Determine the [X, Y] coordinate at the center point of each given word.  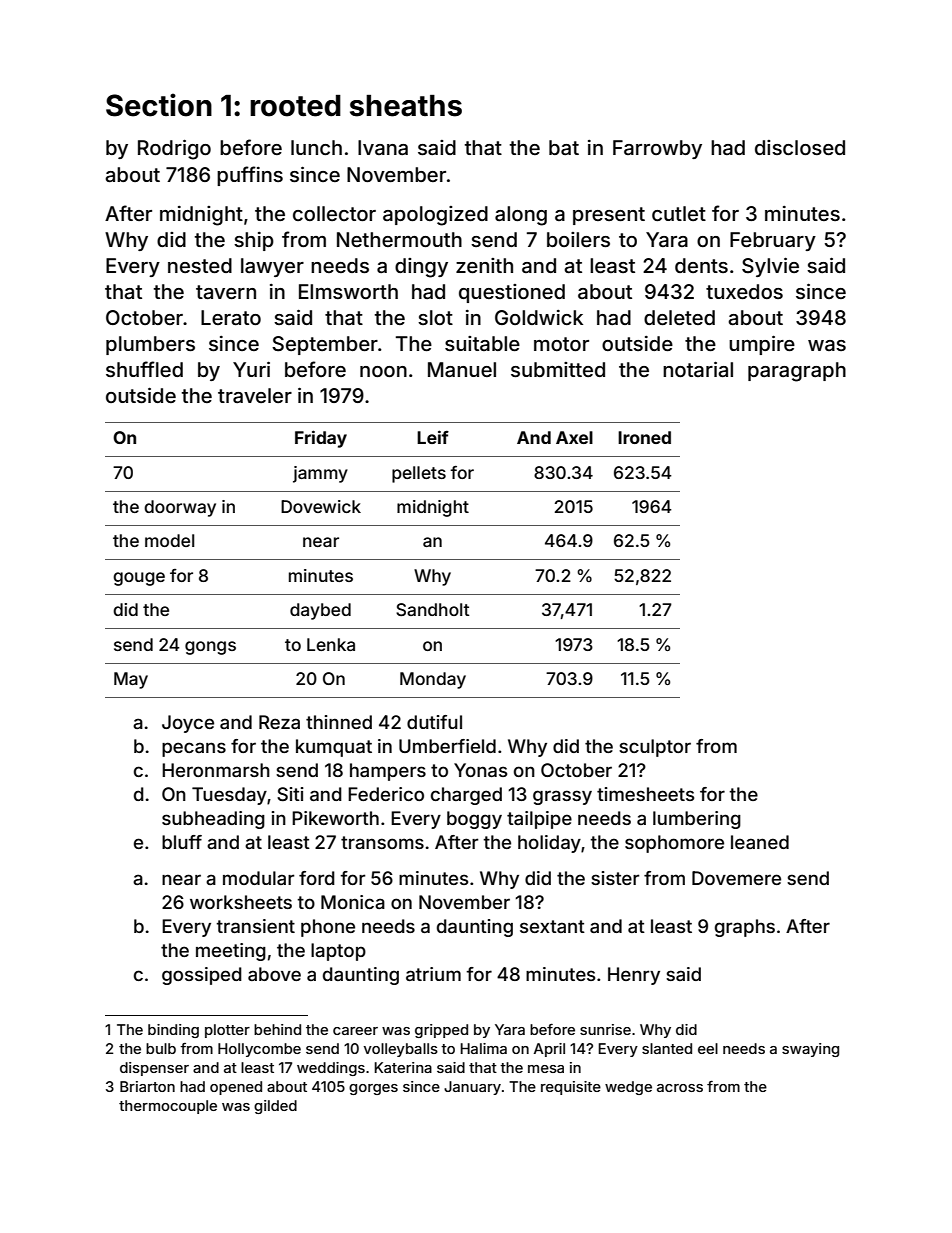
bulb [161, 1048]
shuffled [144, 369]
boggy [474, 820]
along [521, 216]
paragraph [797, 372]
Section [159, 105]
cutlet [679, 213]
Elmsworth [348, 291]
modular [258, 878]
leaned [760, 842]
